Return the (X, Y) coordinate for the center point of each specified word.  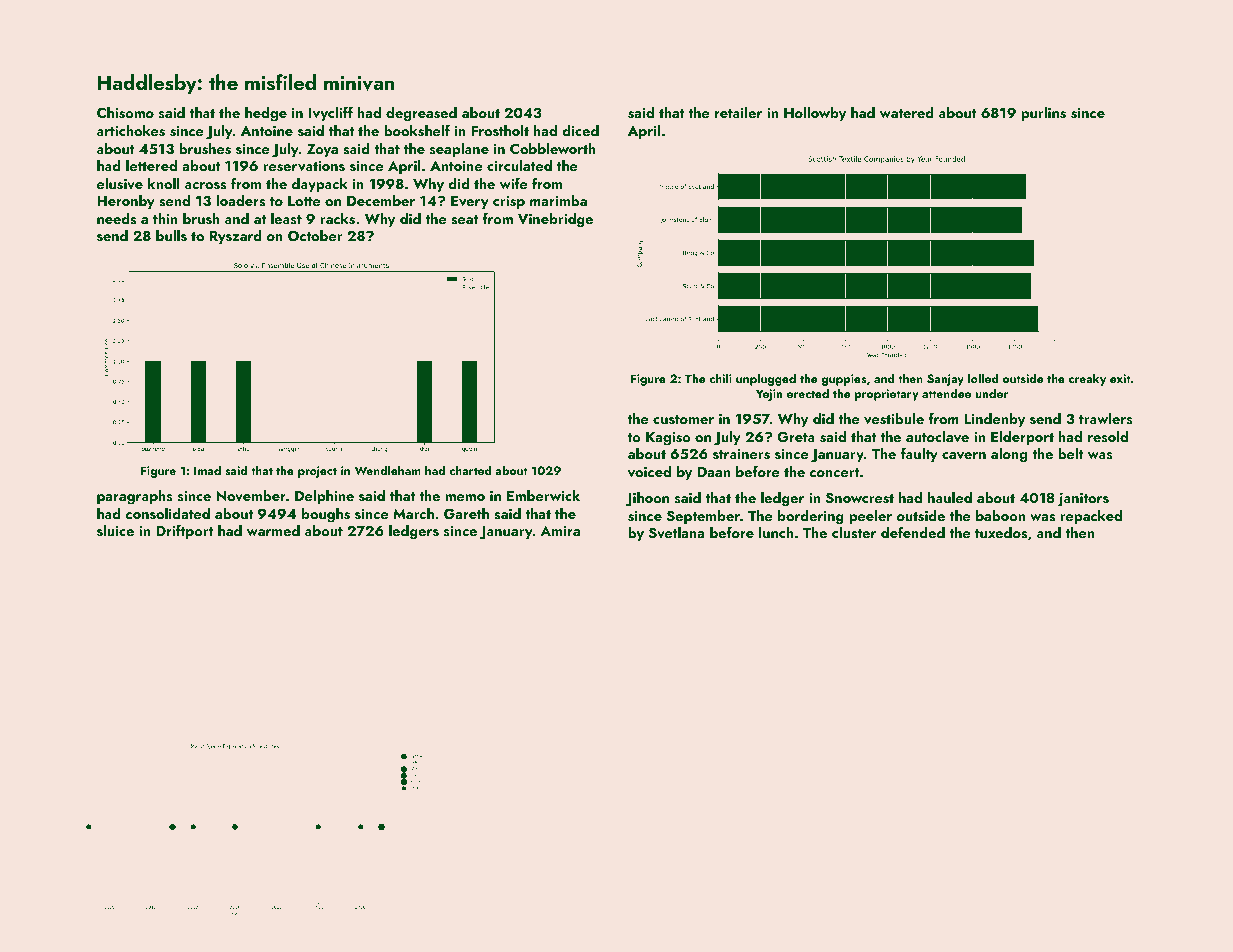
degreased (421, 114)
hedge (266, 114)
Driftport (185, 531)
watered (907, 112)
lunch (776, 532)
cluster (854, 533)
